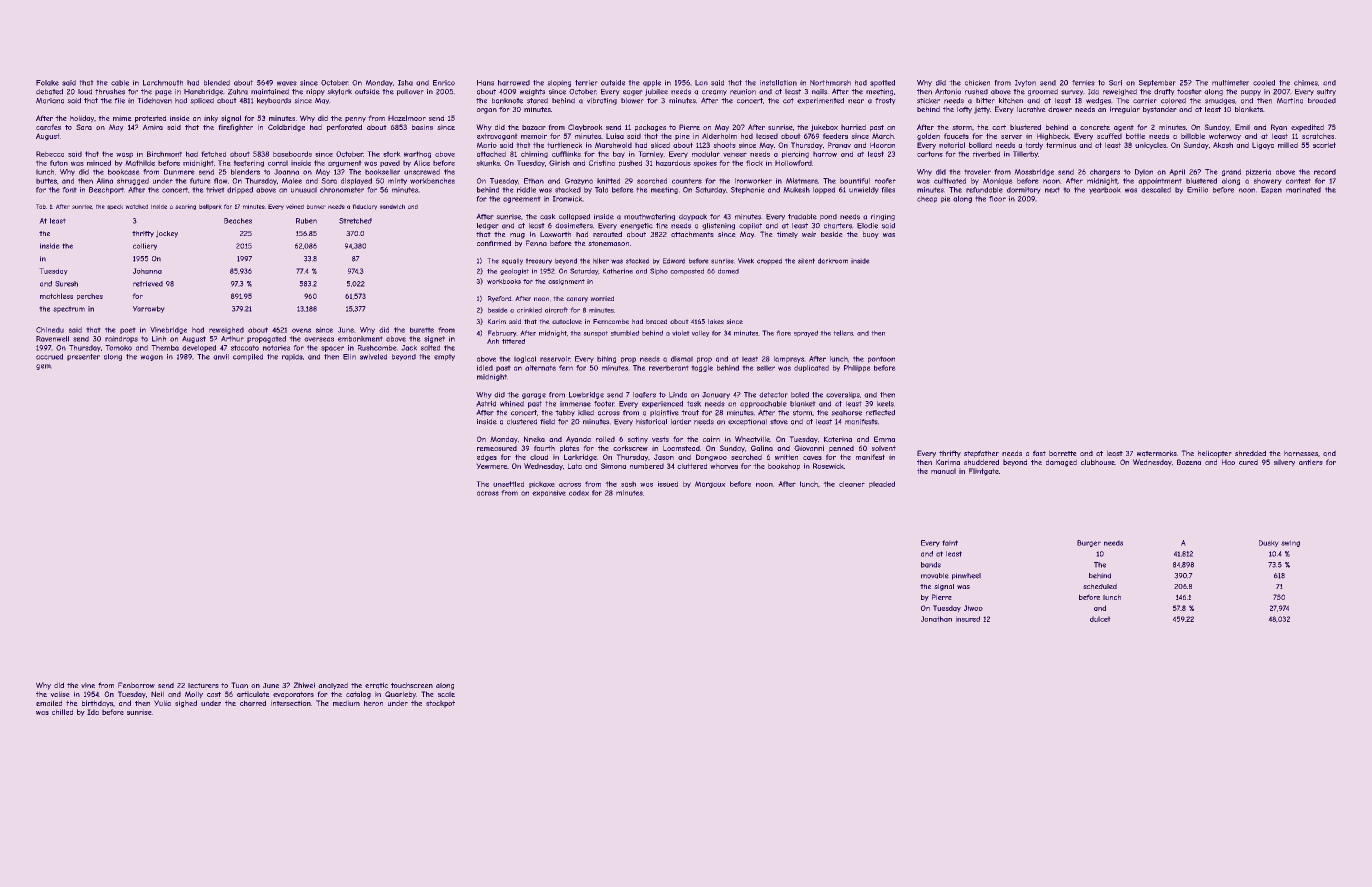  I want to click on Fenbarrow, so click(136, 685).
